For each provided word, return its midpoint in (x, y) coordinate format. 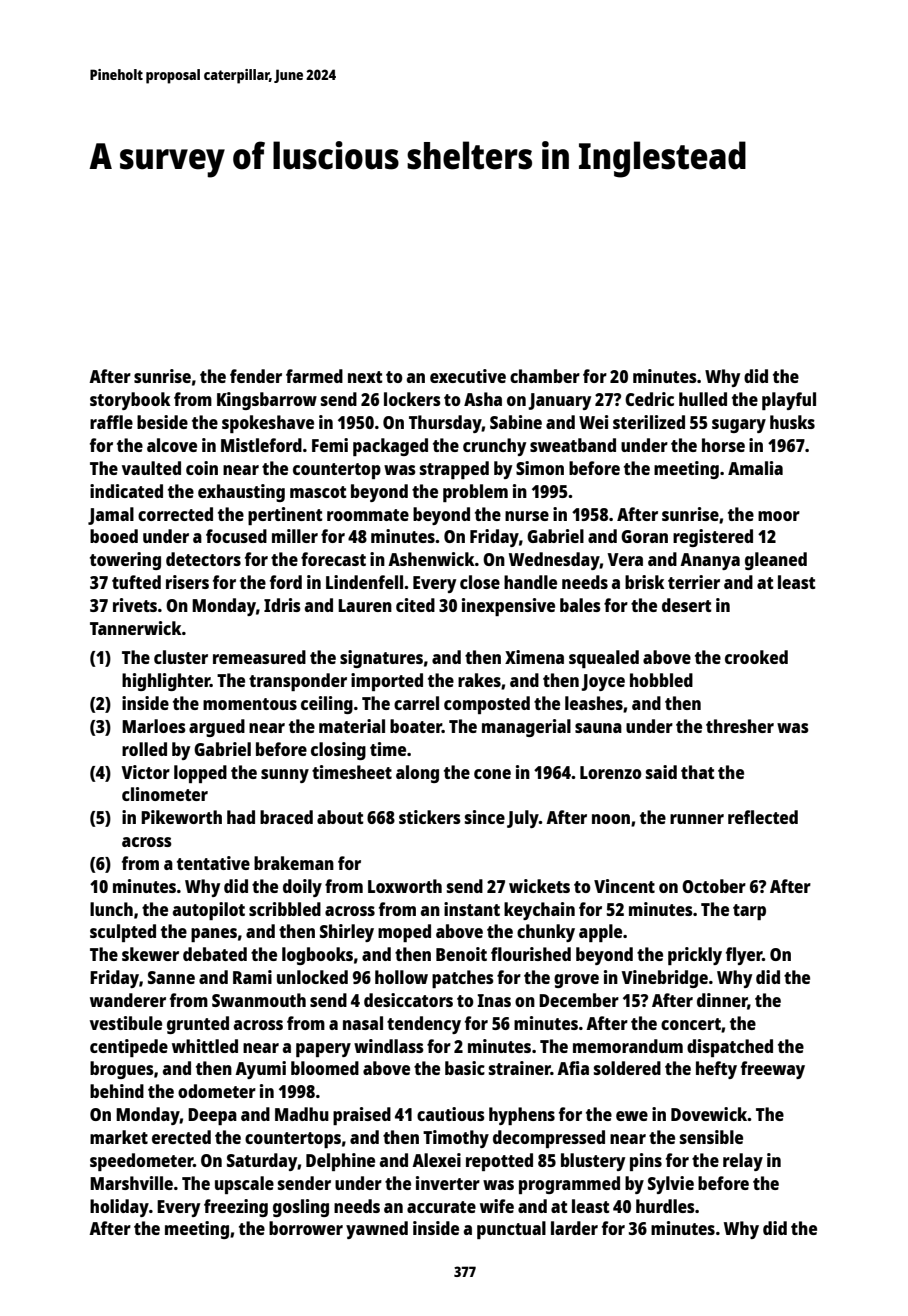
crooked (756, 657)
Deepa (212, 1116)
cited (415, 605)
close (480, 582)
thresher (740, 726)
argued (217, 728)
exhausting (241, 493)
